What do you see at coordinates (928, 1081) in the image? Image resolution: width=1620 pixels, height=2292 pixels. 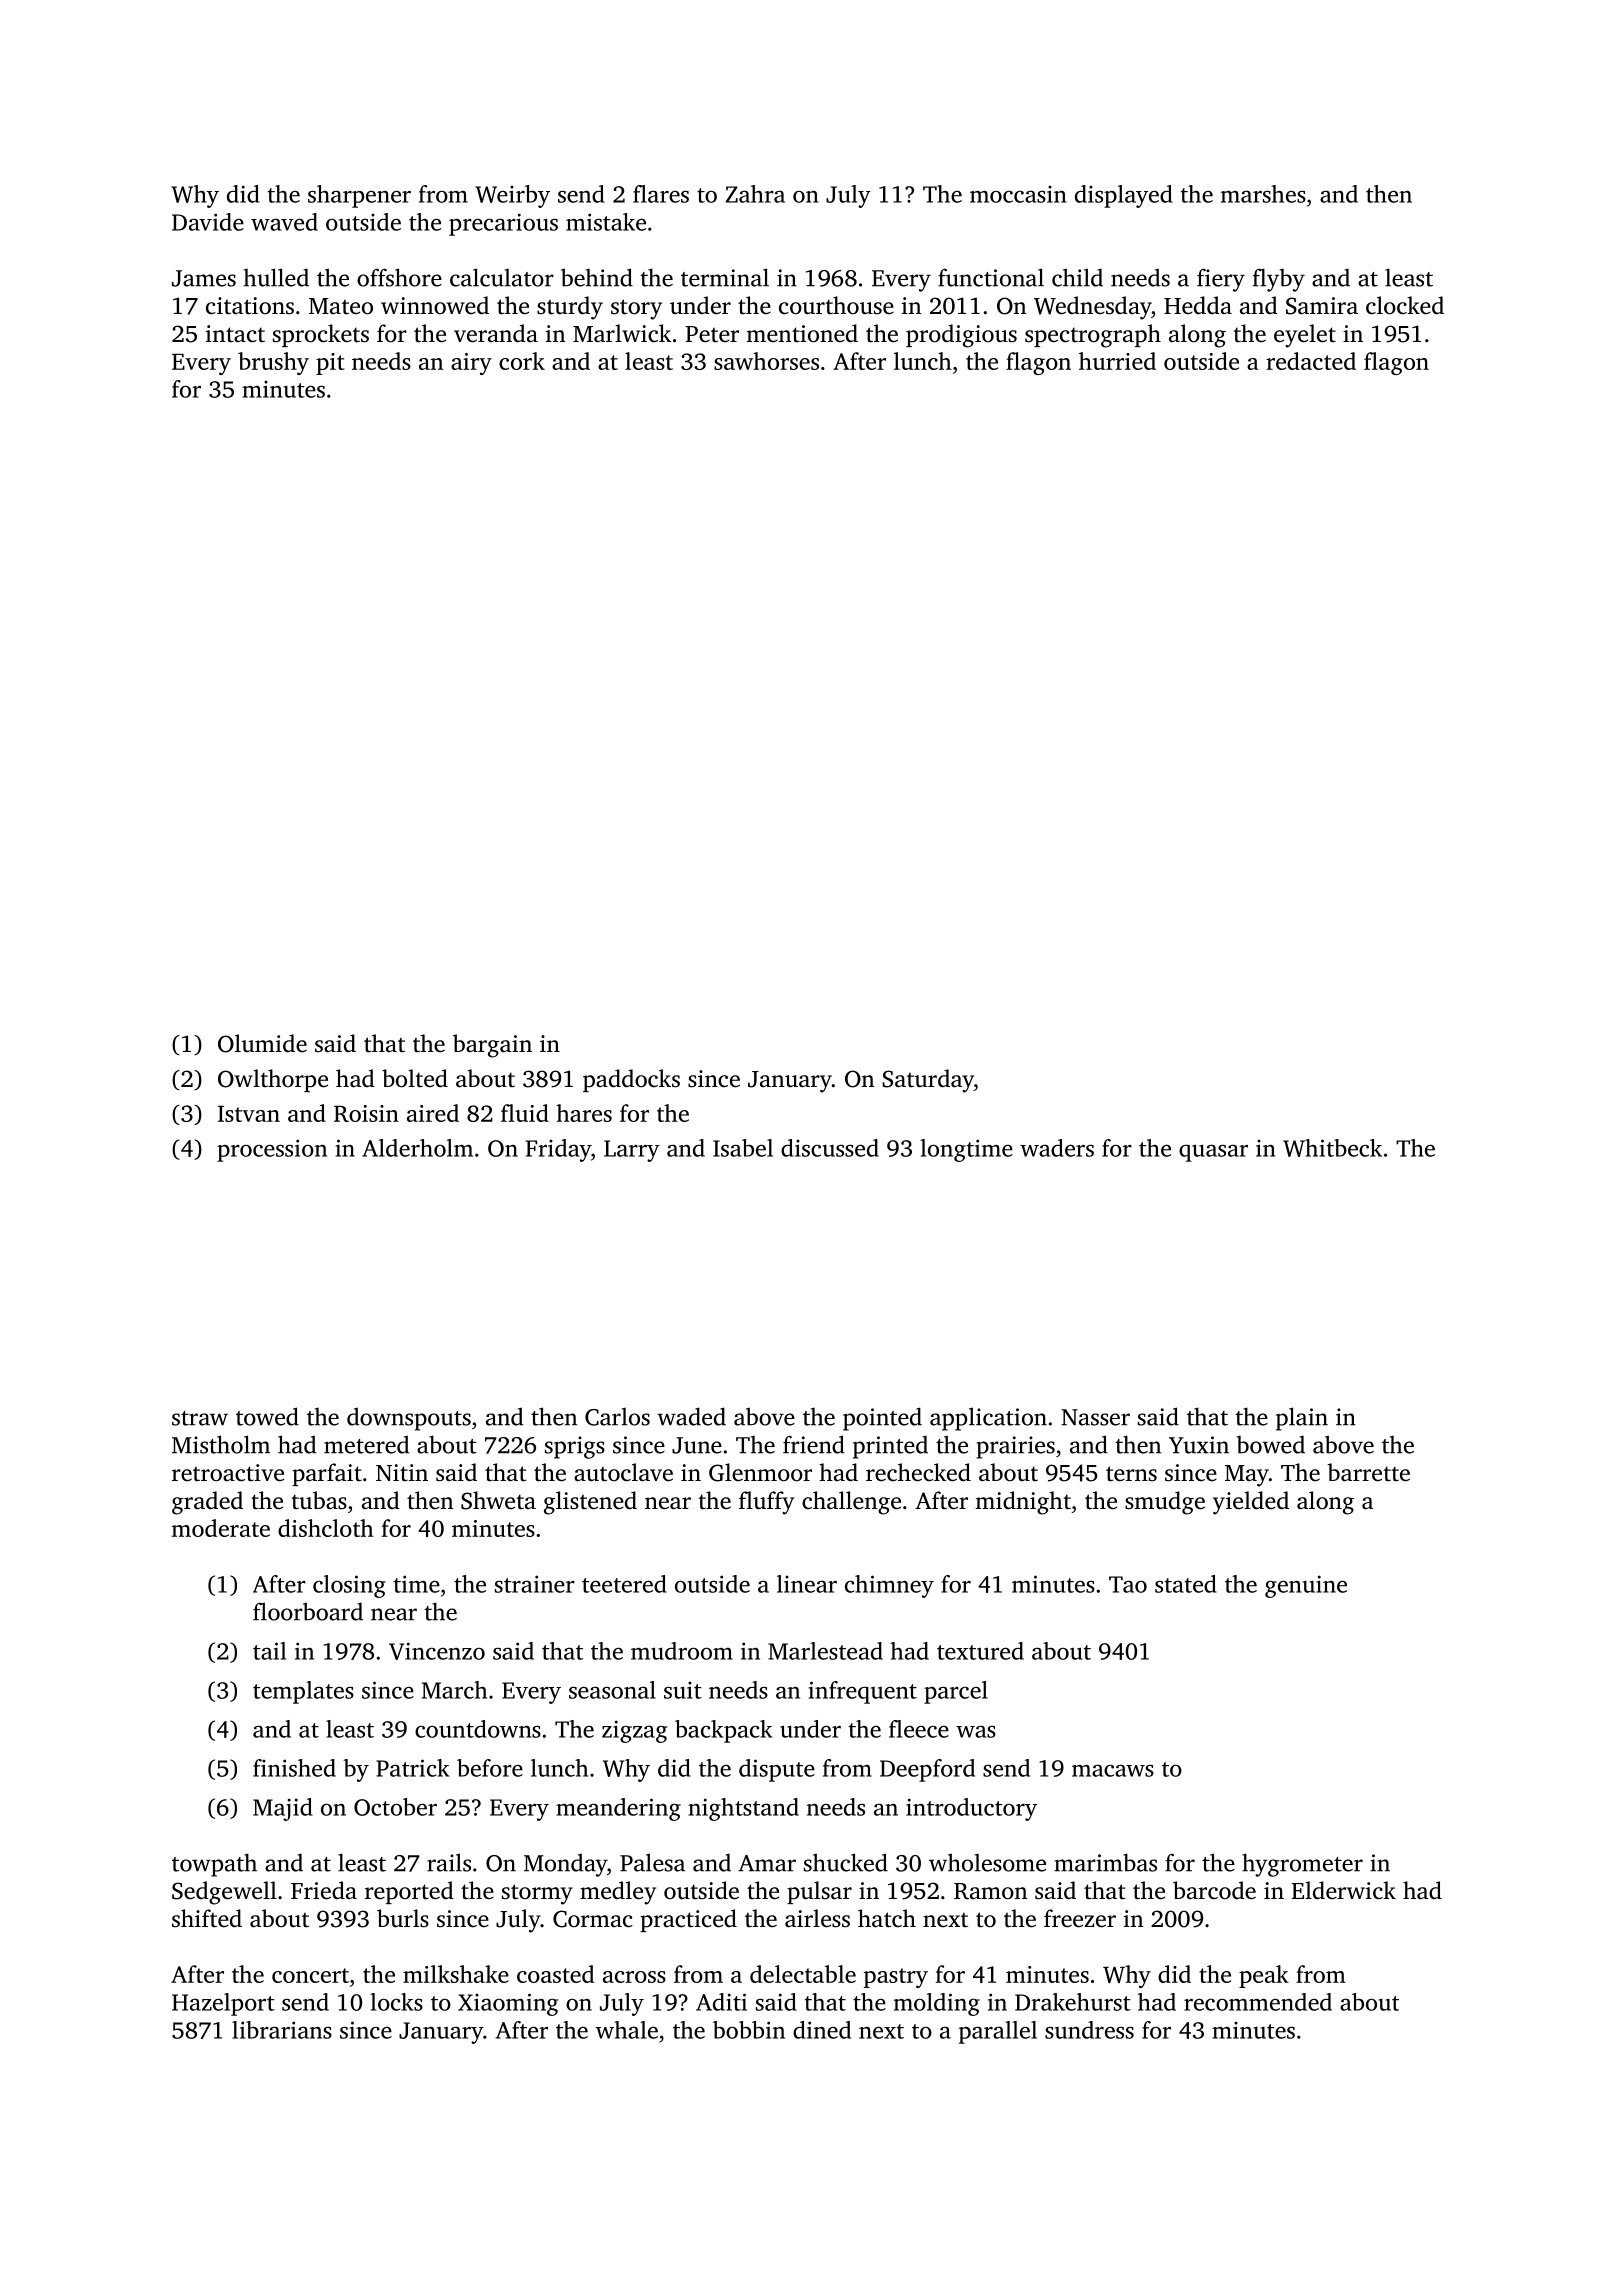 I see `Saturday` at bounding box center [928, 1081].
